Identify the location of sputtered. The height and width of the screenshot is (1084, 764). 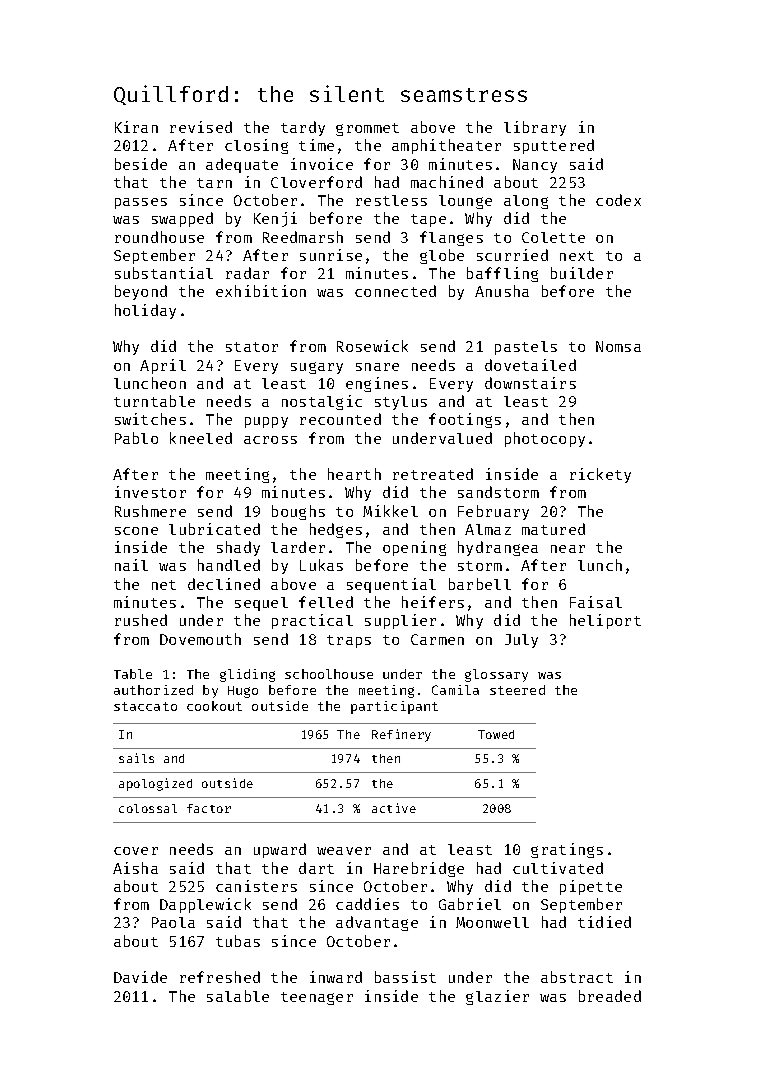
(554, 146).
